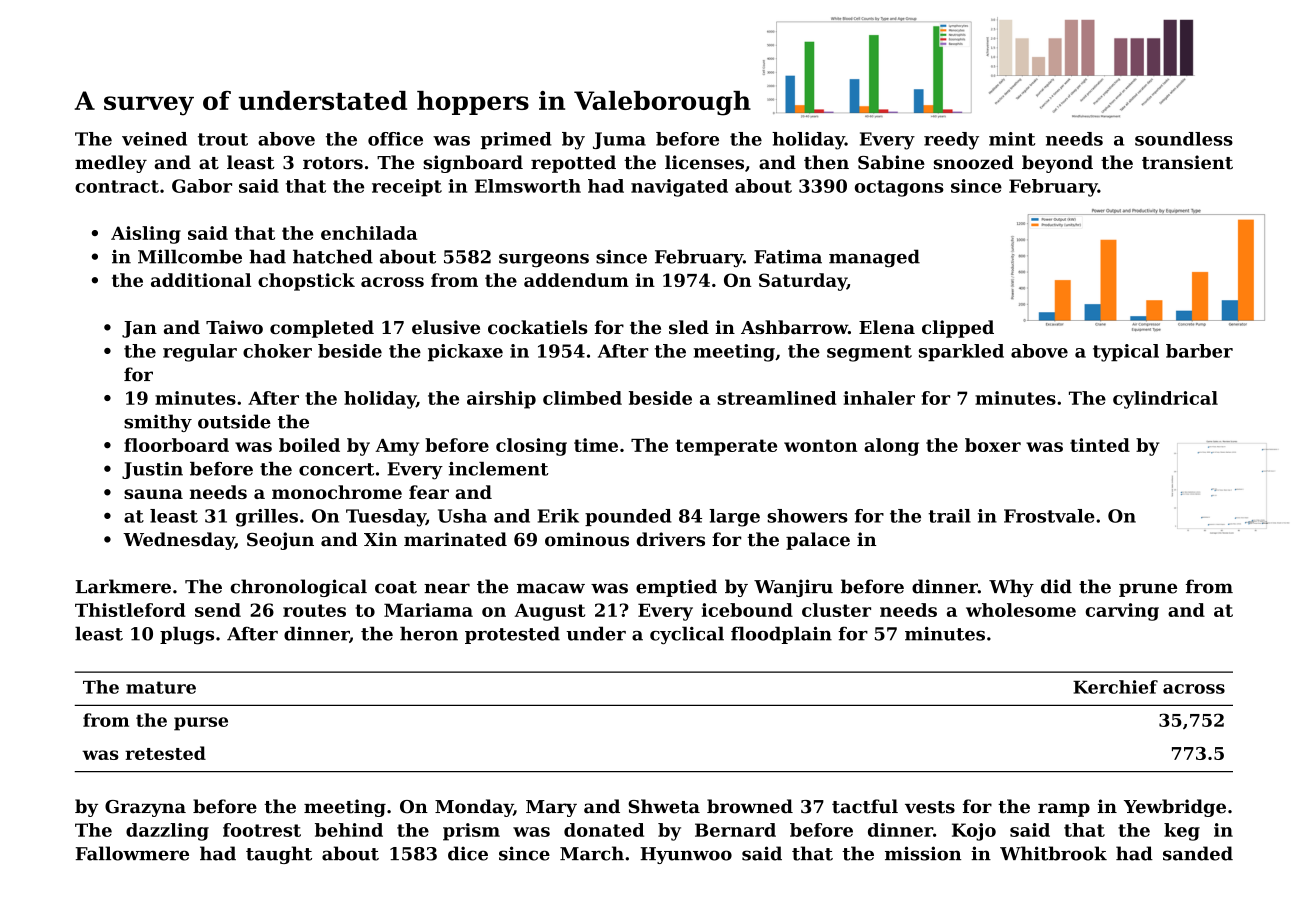 This image has width=1308, height=924. I want to click on Elmsworth, so click(528, 186).
